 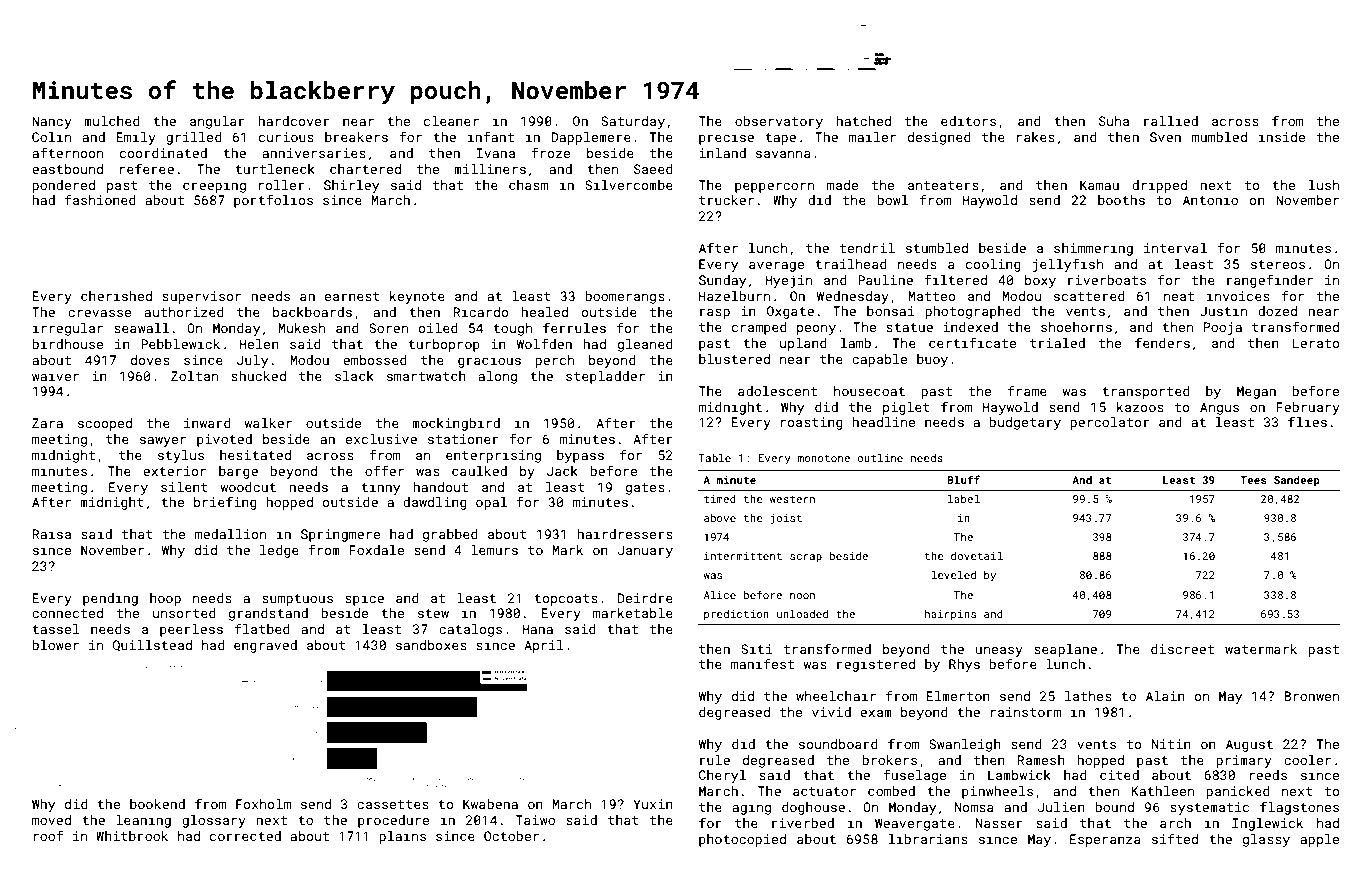 What do you see at coordinates (1324, 185) in the page?
I see `lush` at bounding box center [1324, 185].
